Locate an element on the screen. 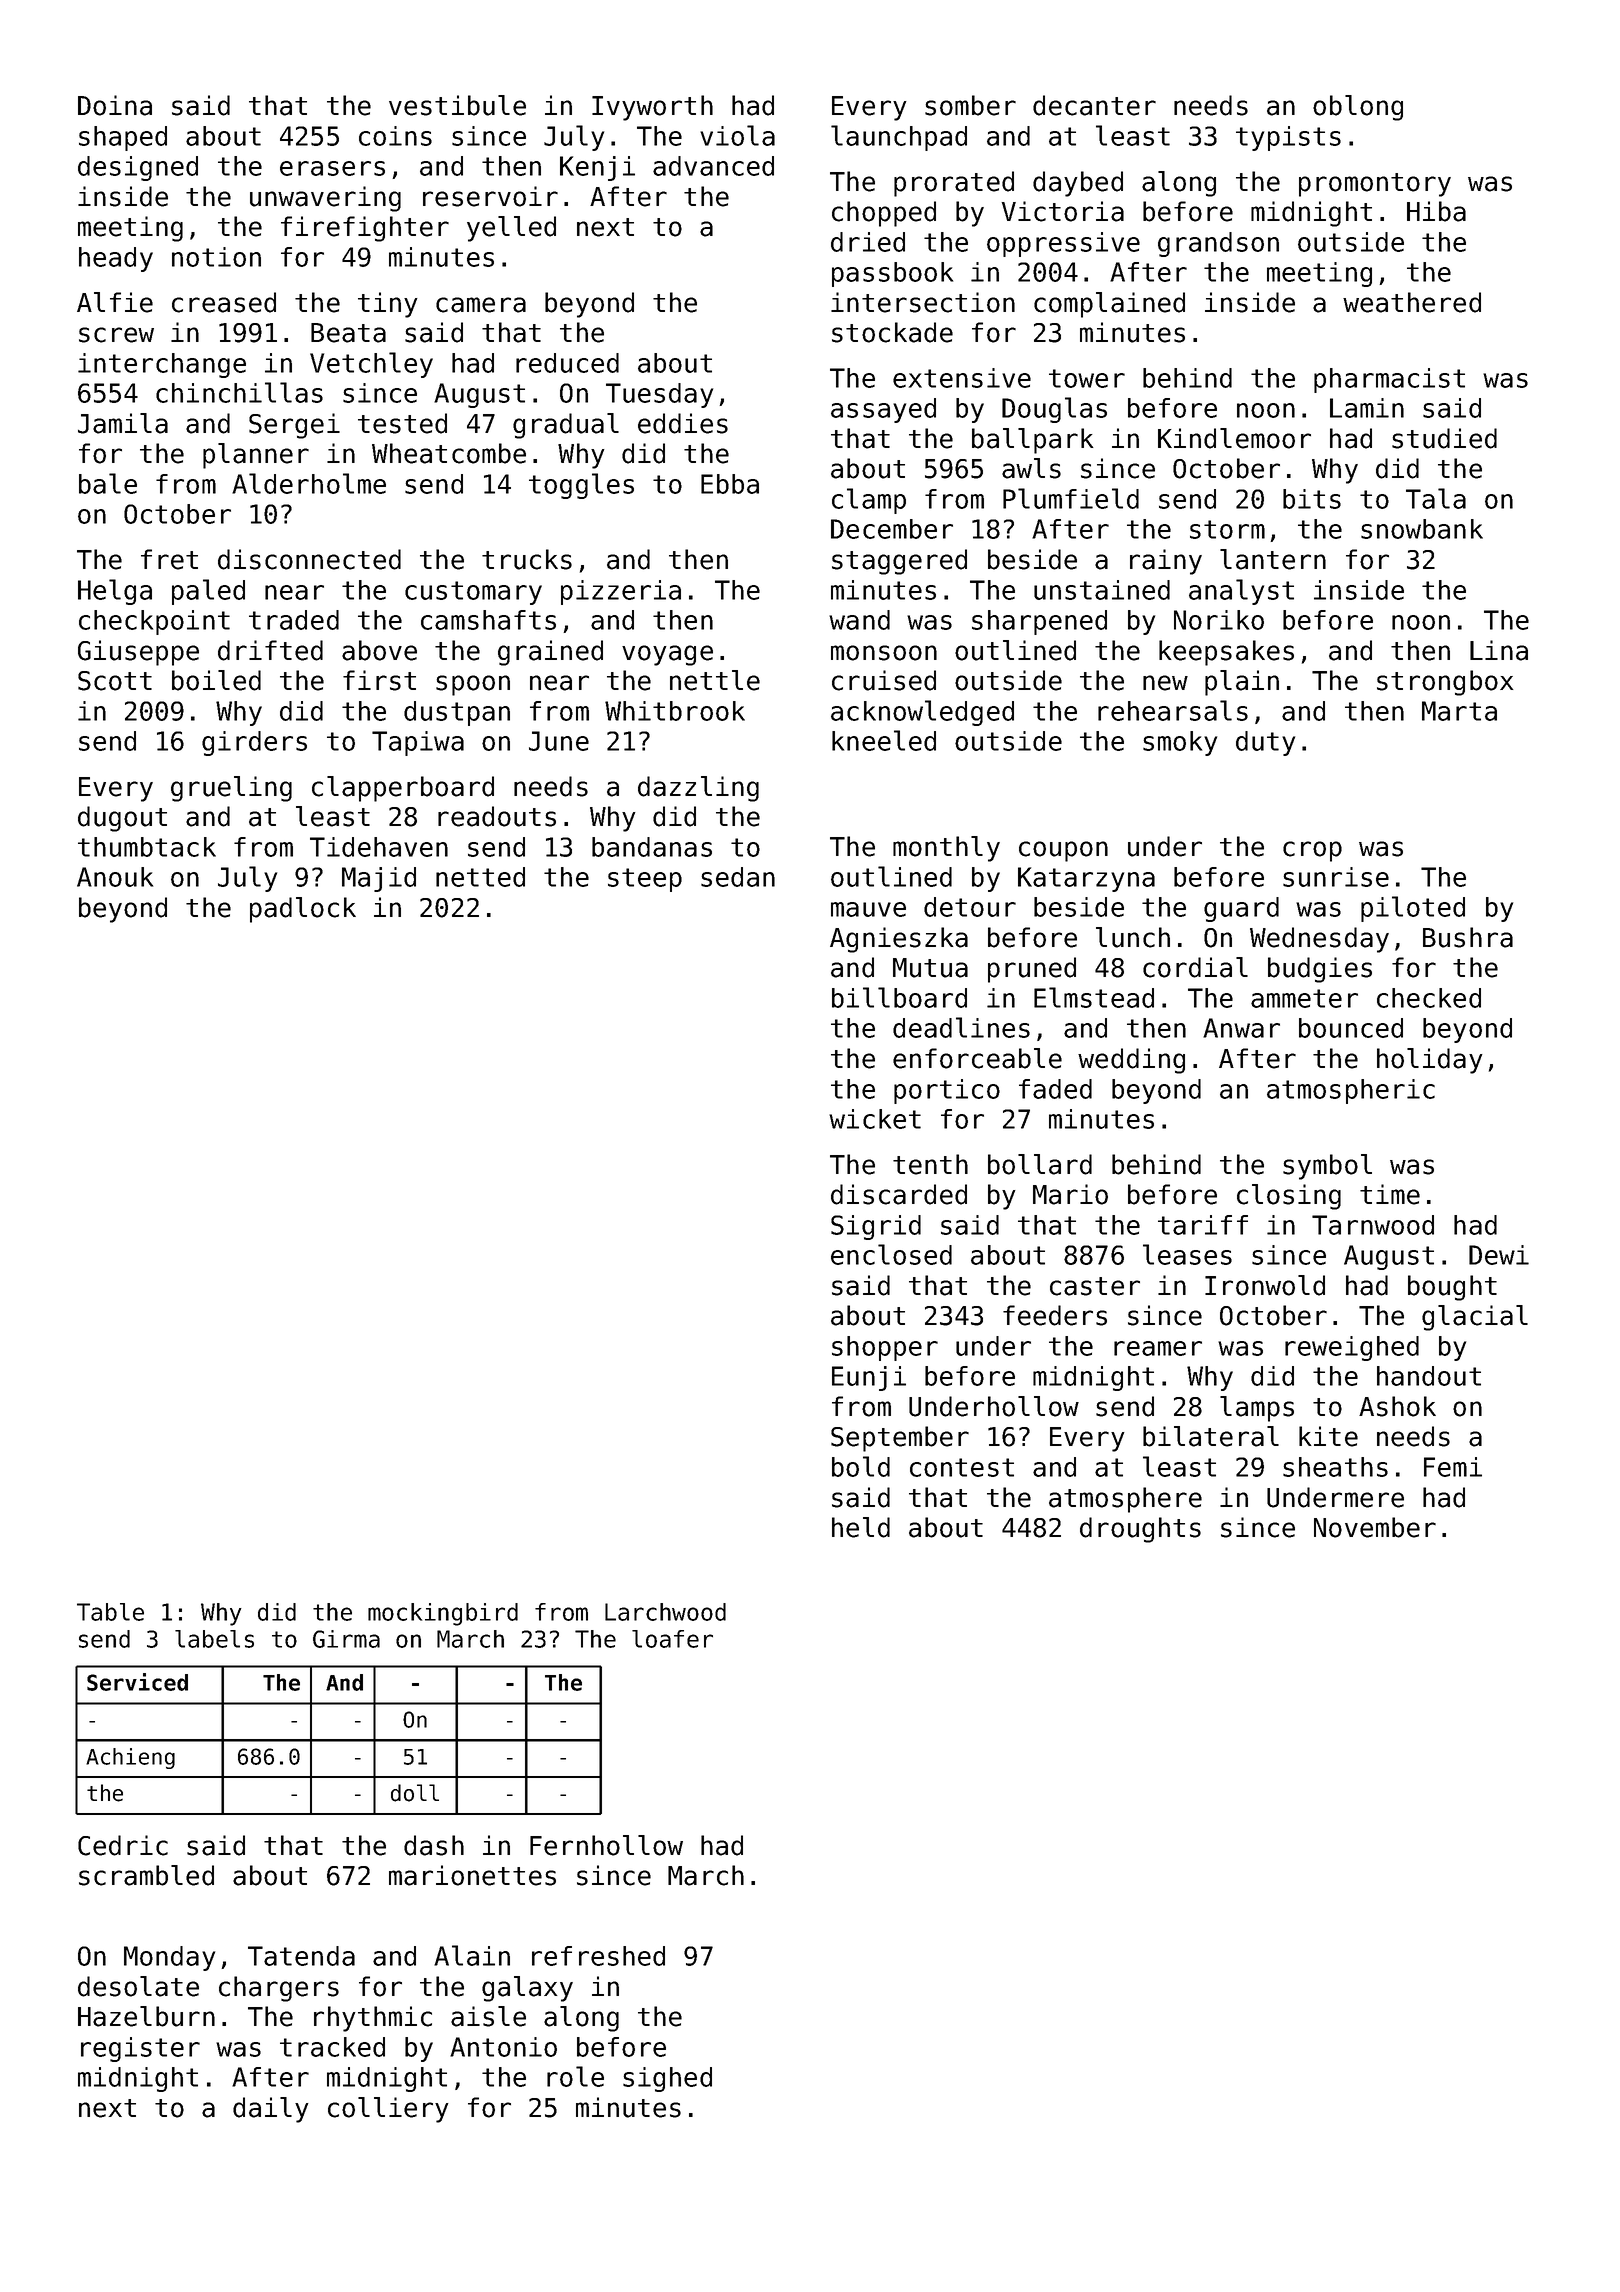 This screenshot has width=1620, height=2292. closing is located at coordinates (1289, 1197).
